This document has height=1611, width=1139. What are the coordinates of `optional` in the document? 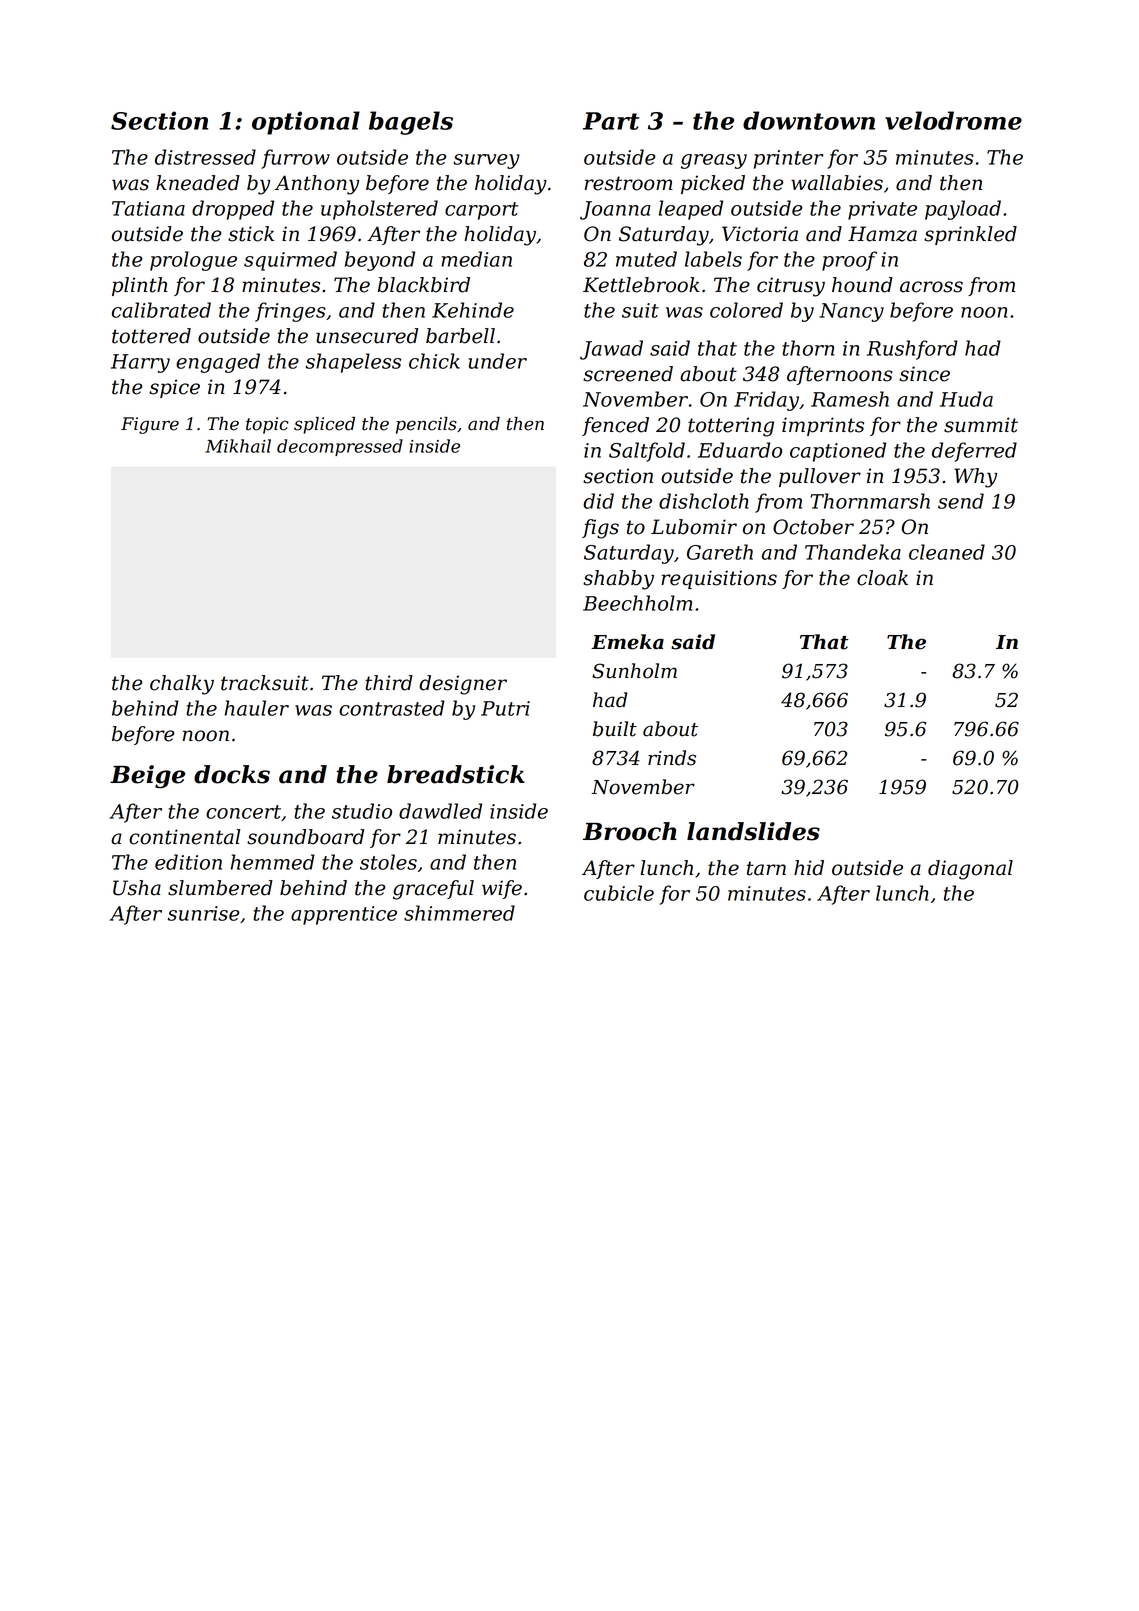 It's located at (306, 123).
